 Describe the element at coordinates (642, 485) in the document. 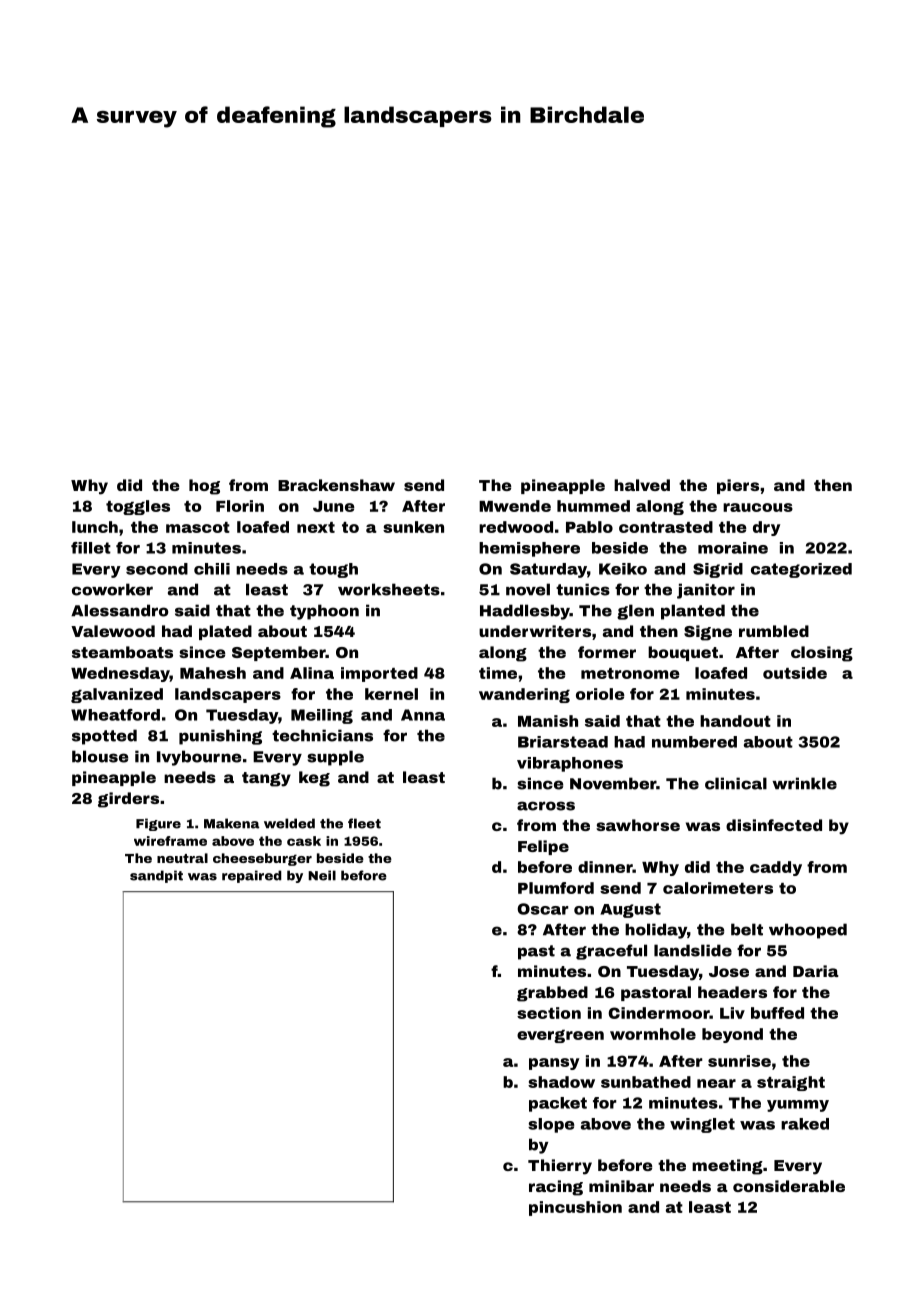

I see `halved` at that location.
